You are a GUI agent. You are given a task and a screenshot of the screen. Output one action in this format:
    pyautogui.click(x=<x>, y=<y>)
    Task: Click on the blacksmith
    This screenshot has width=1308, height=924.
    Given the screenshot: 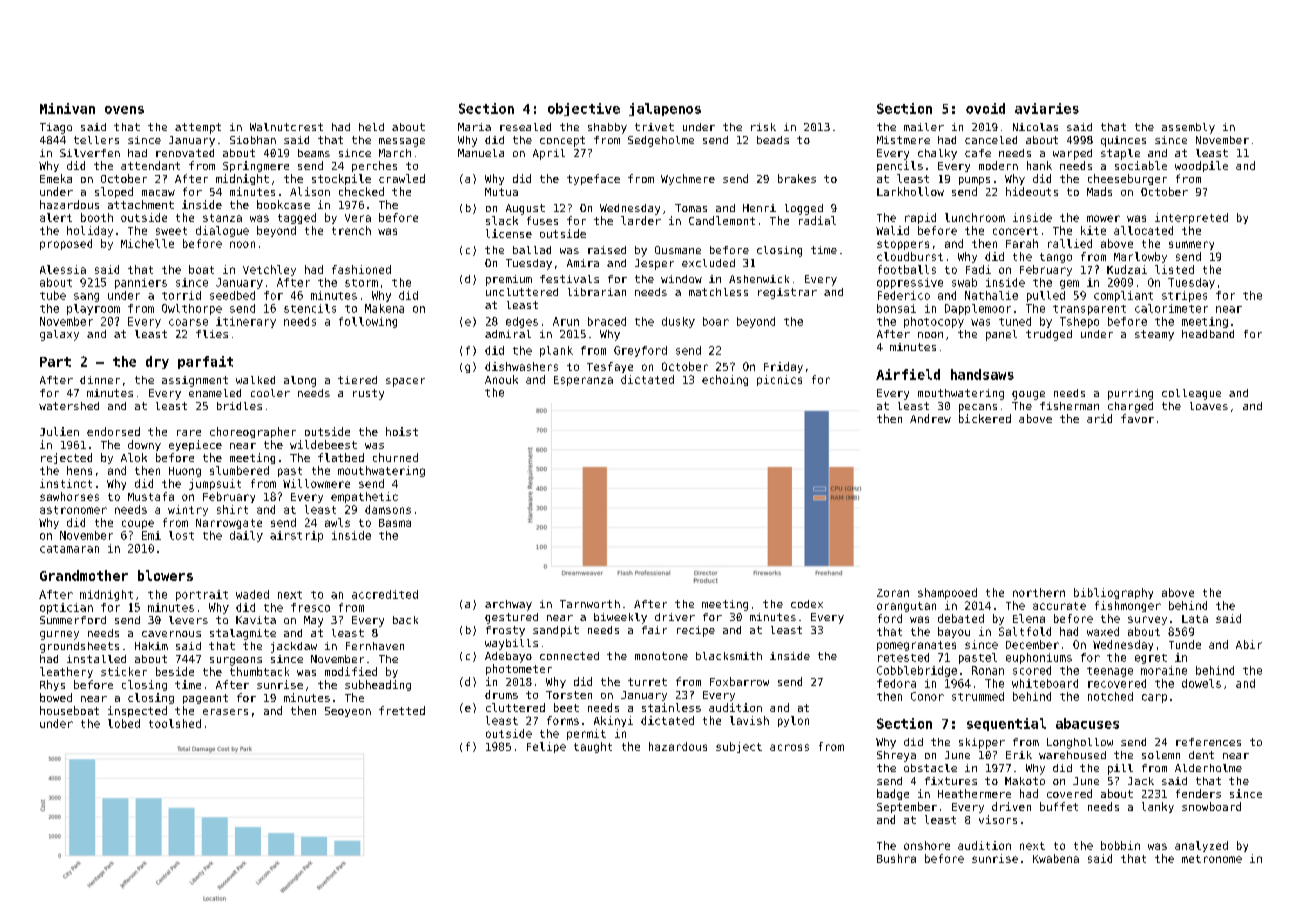 What is the action you would take?
    pyautogui.click(x=729, y=656)
